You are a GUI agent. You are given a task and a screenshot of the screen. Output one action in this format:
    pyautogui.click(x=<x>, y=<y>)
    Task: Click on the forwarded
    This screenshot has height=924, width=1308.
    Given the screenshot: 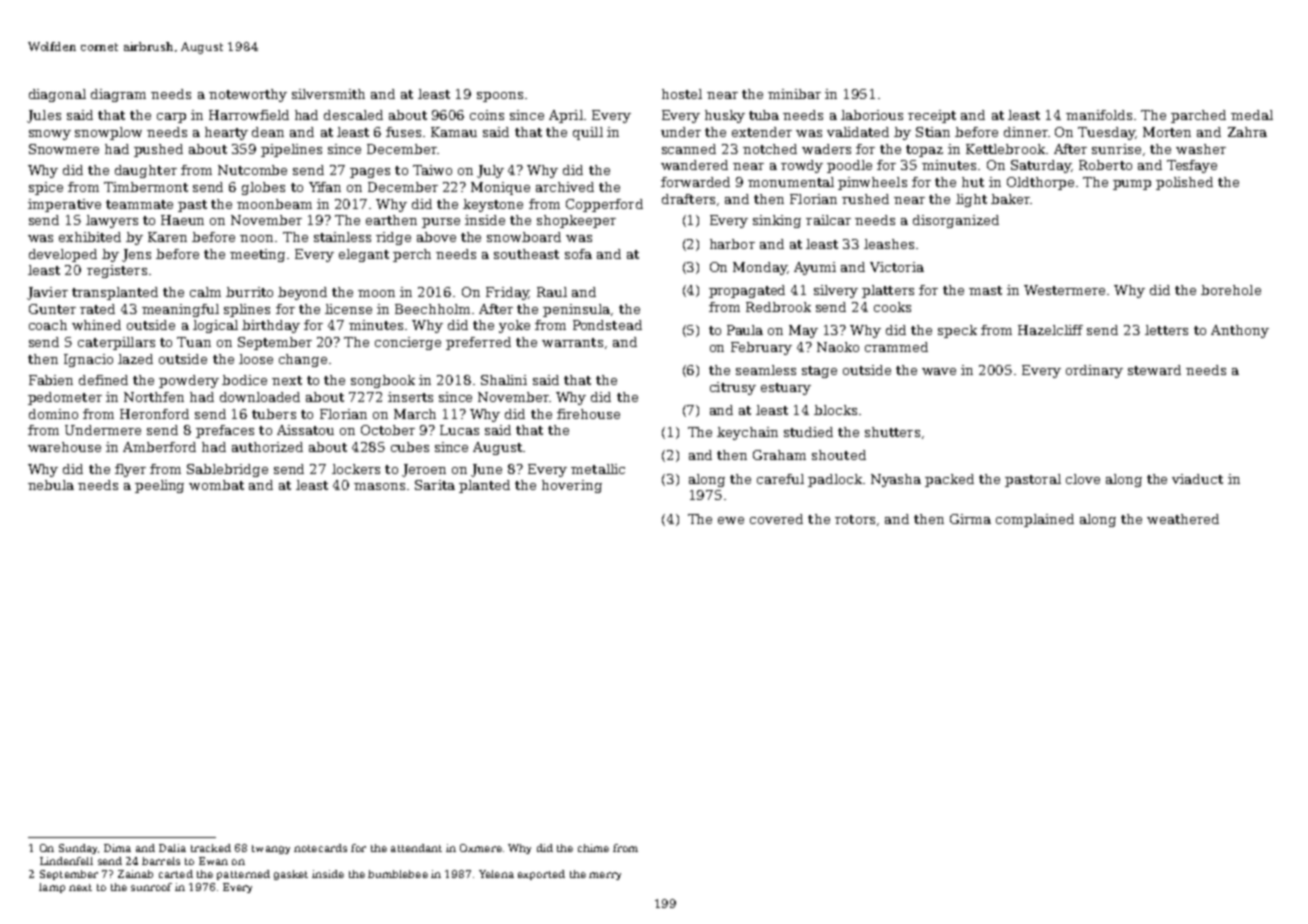 What is the action you would take?
    pyautogui.click(x=695, y=182)
